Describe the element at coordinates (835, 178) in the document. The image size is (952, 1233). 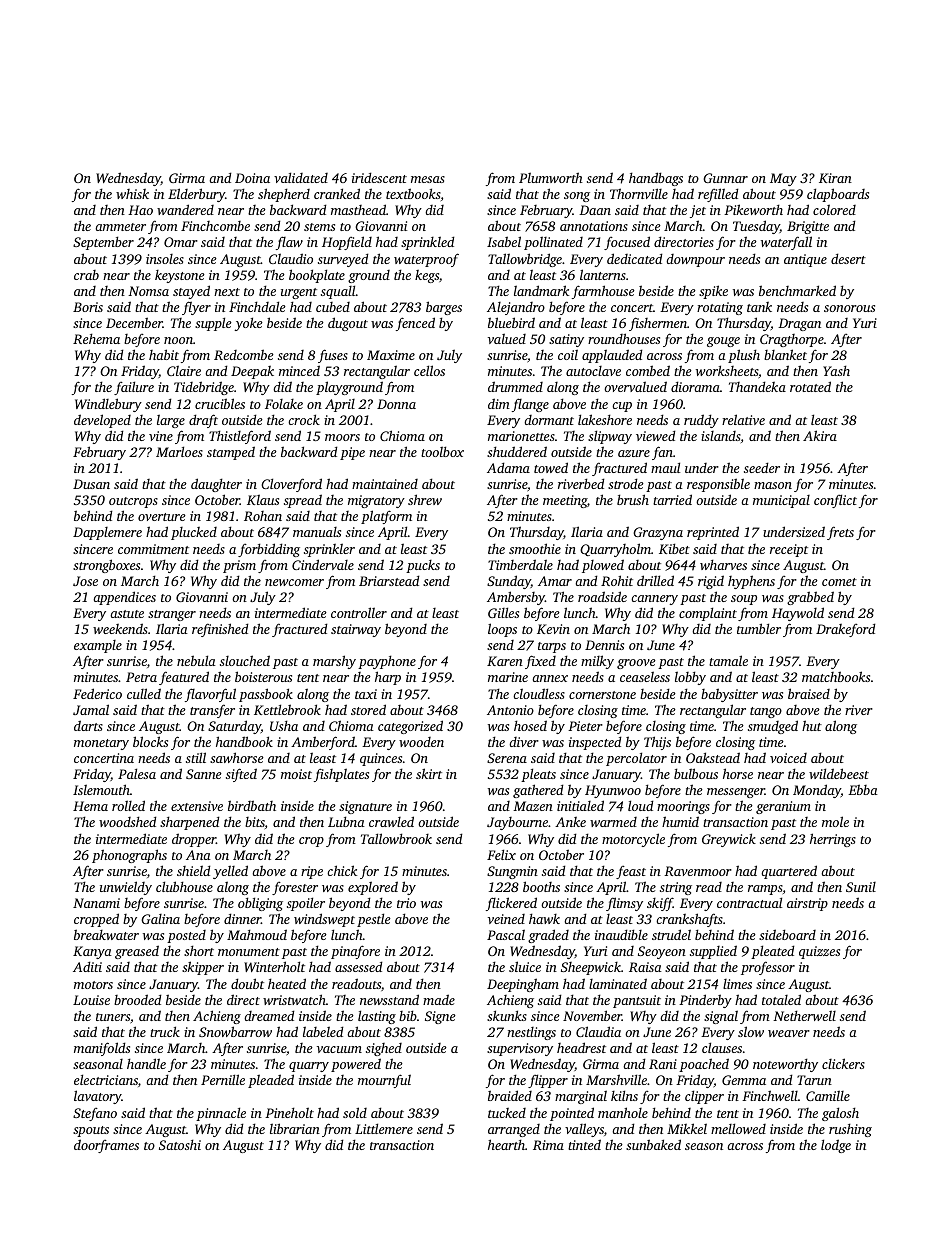
I see `Kiran` at that location.
